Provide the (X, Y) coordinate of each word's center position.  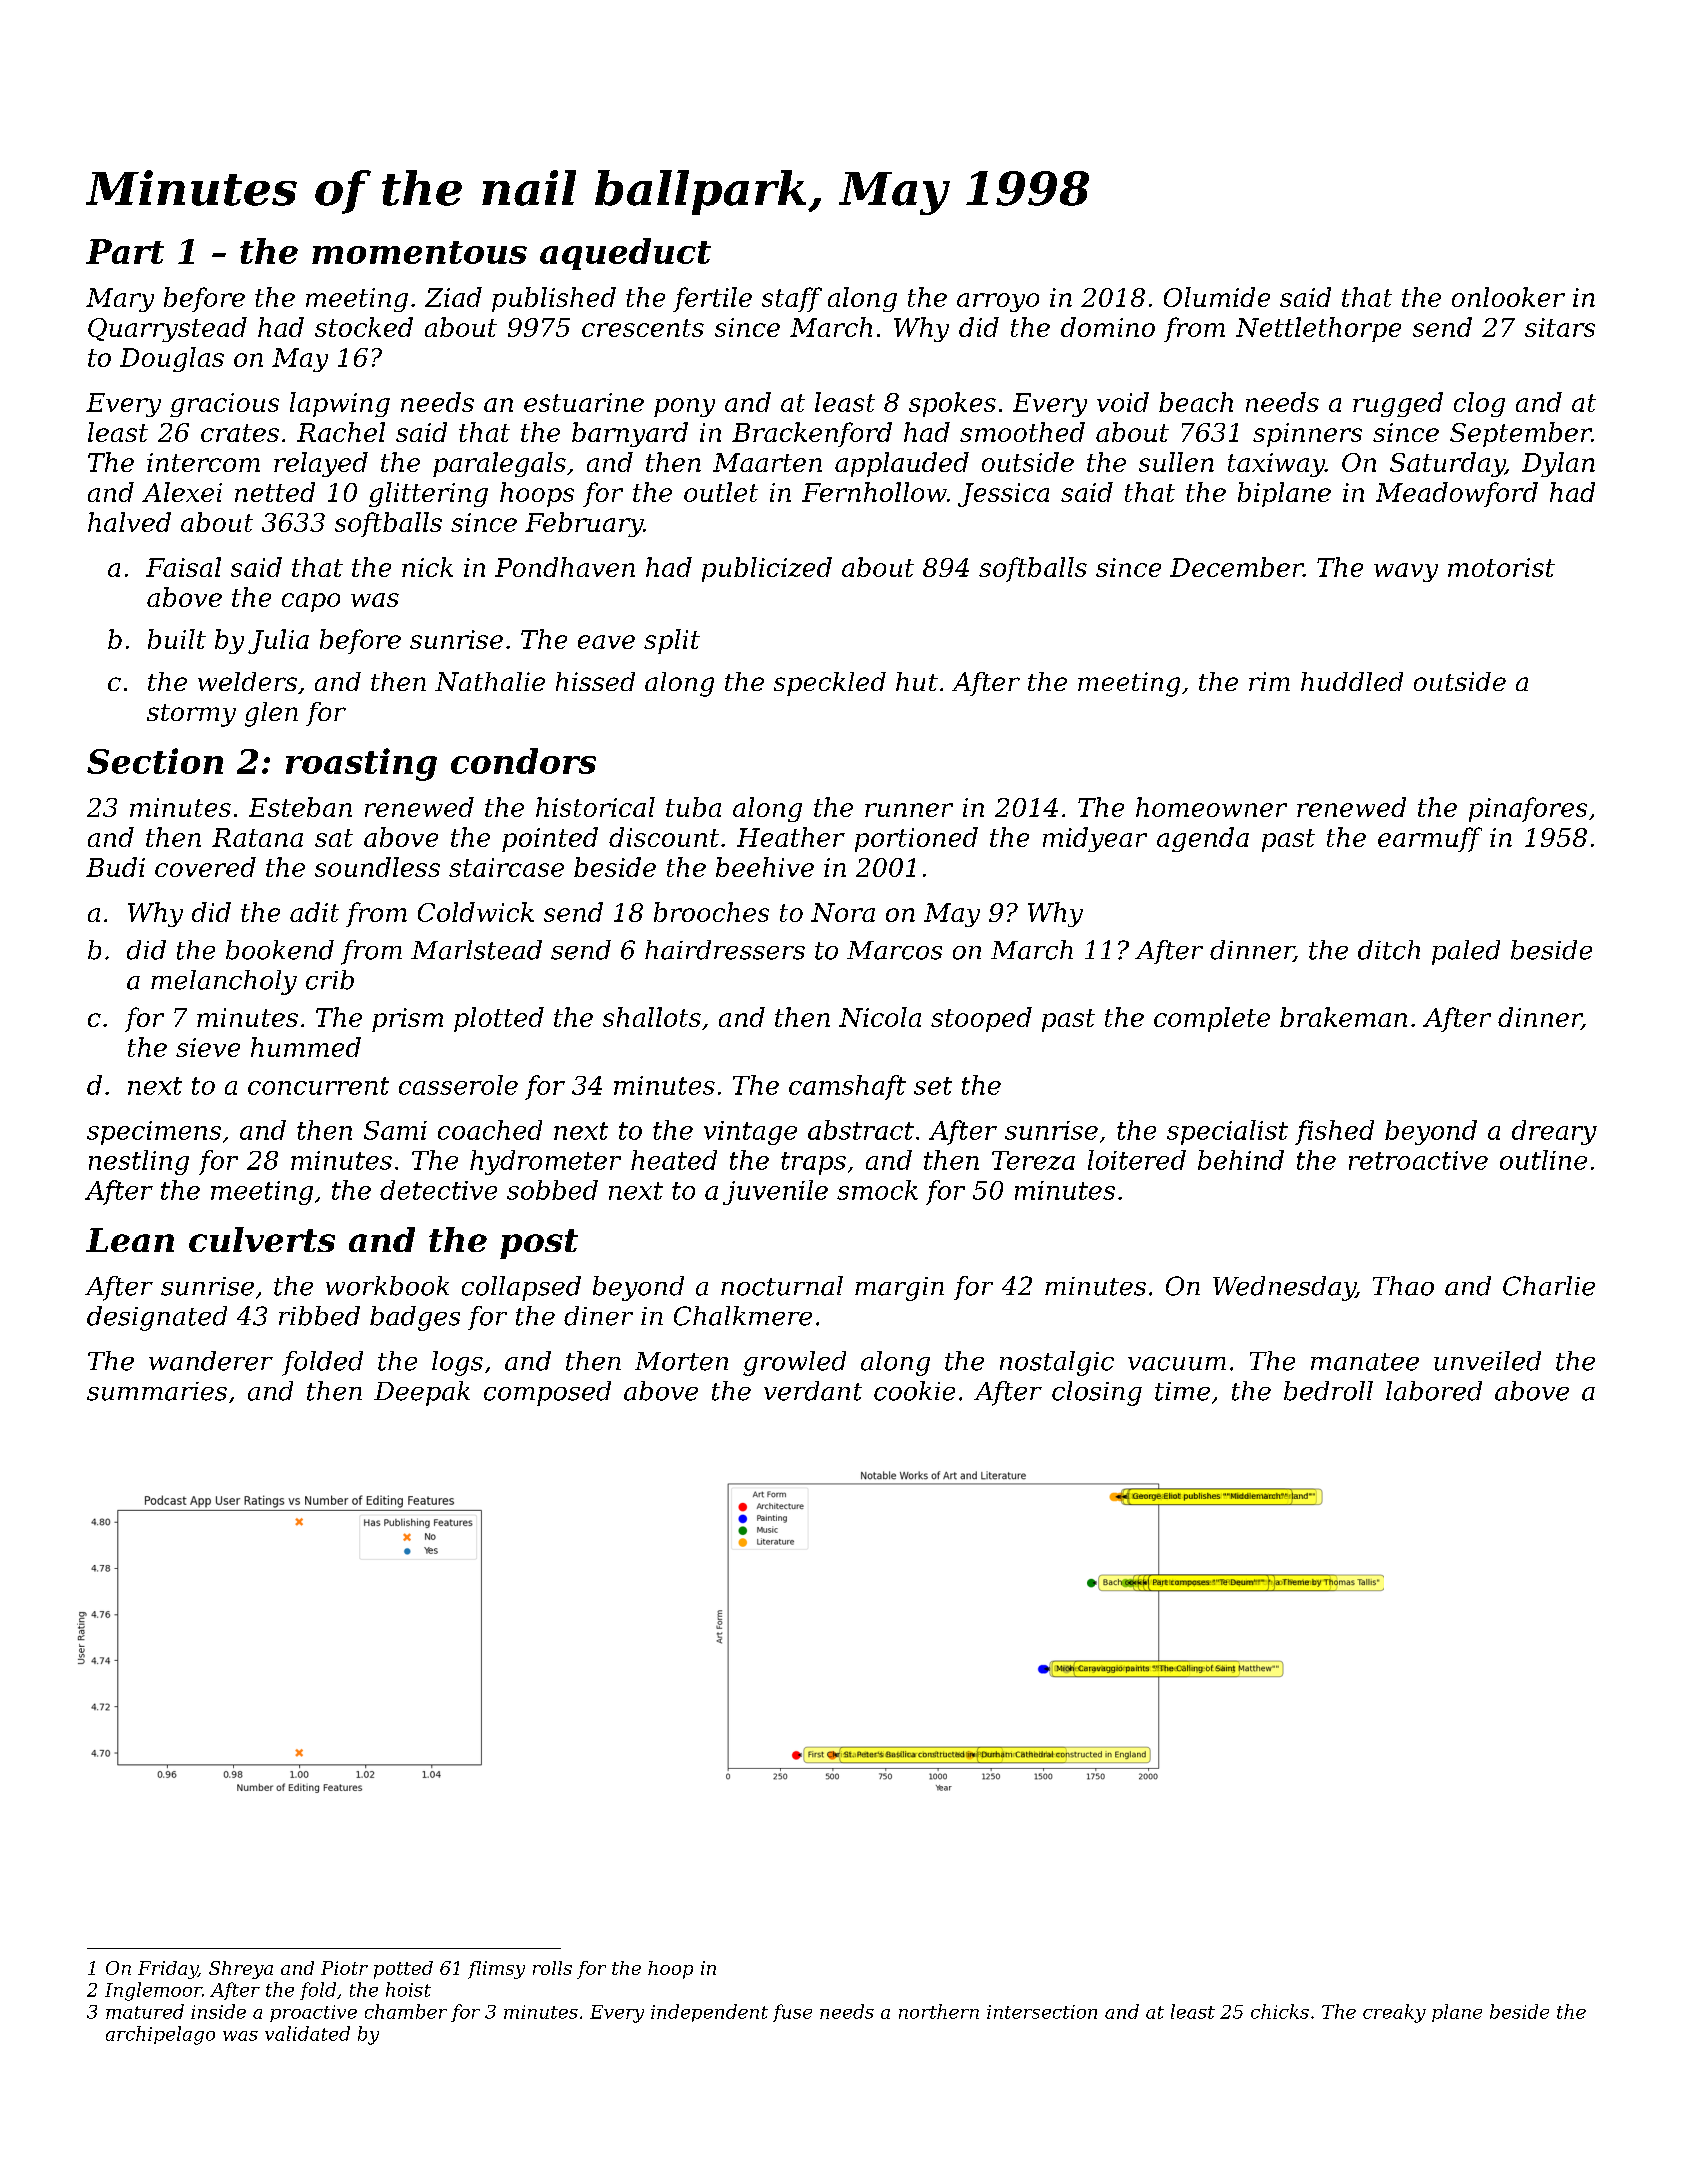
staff (792, 299)
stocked (364, 327)
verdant (813, 1391)
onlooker (1508, 297)
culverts (262, 1239)
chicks (1280, 2011)
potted (403, 1970)
